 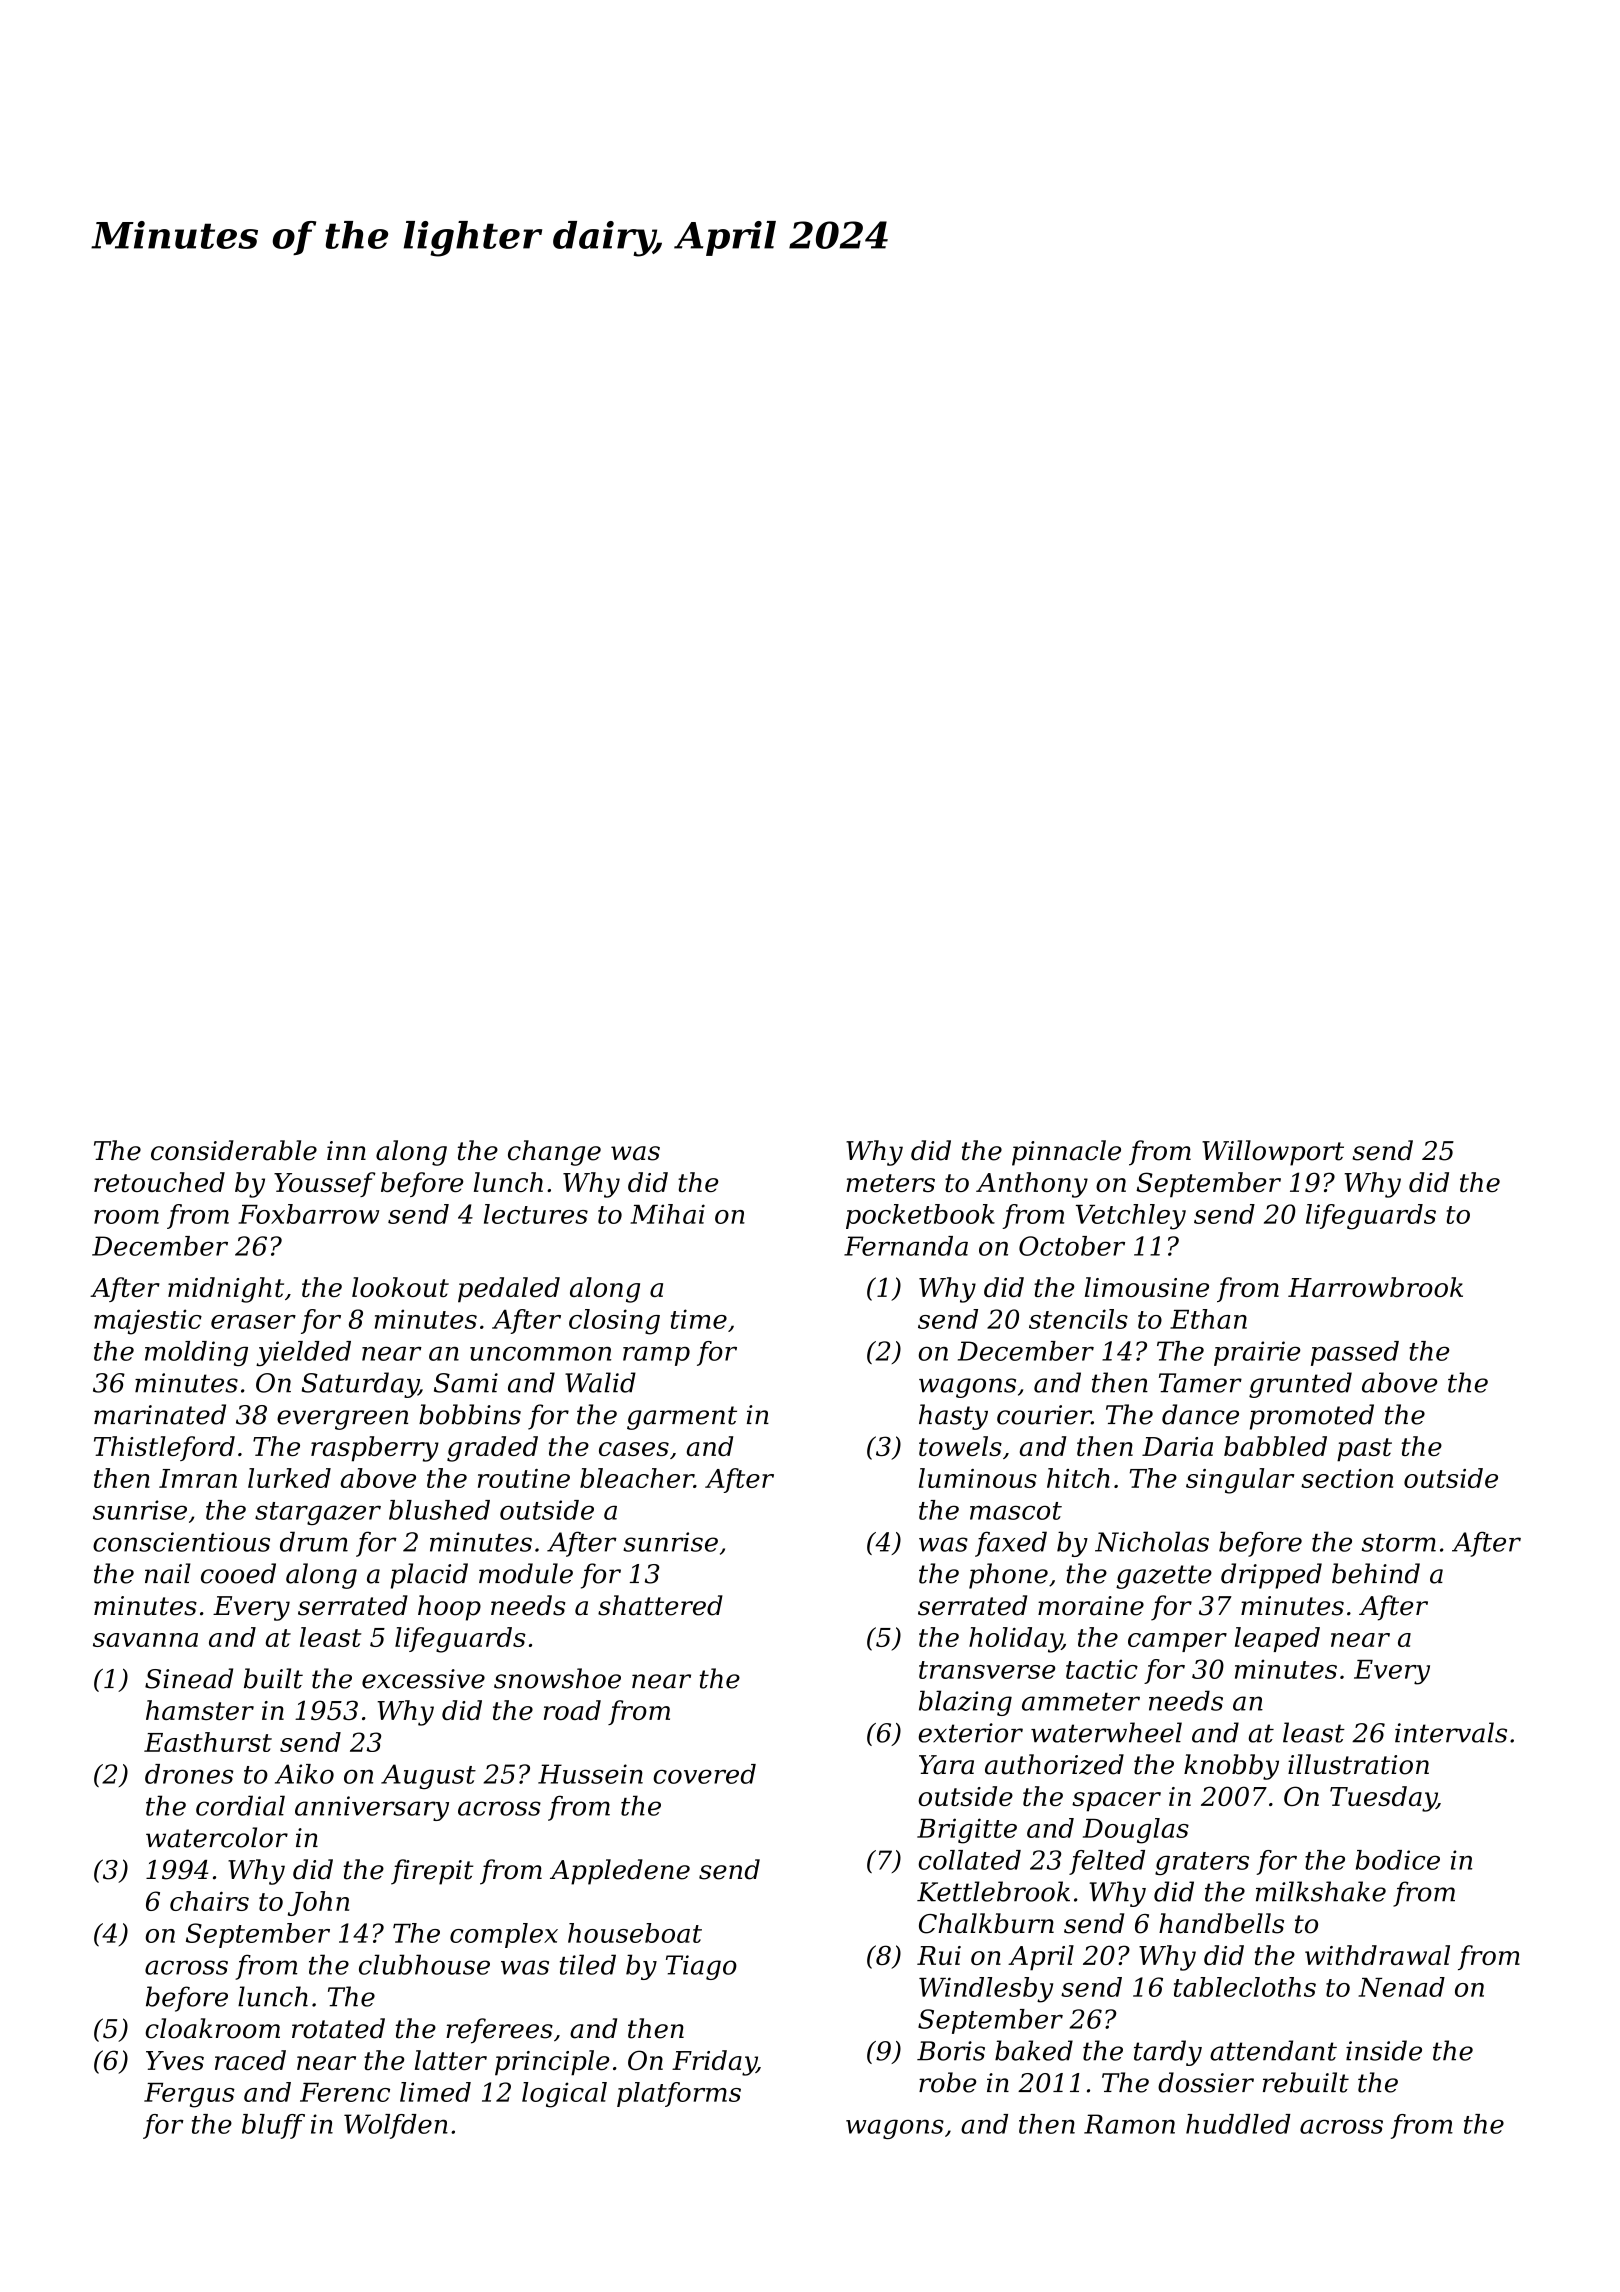 What do you see at coordinates (1273, 1153) in the screenshot?
I see `Willowport` at bounding box center [1273, 1153].
